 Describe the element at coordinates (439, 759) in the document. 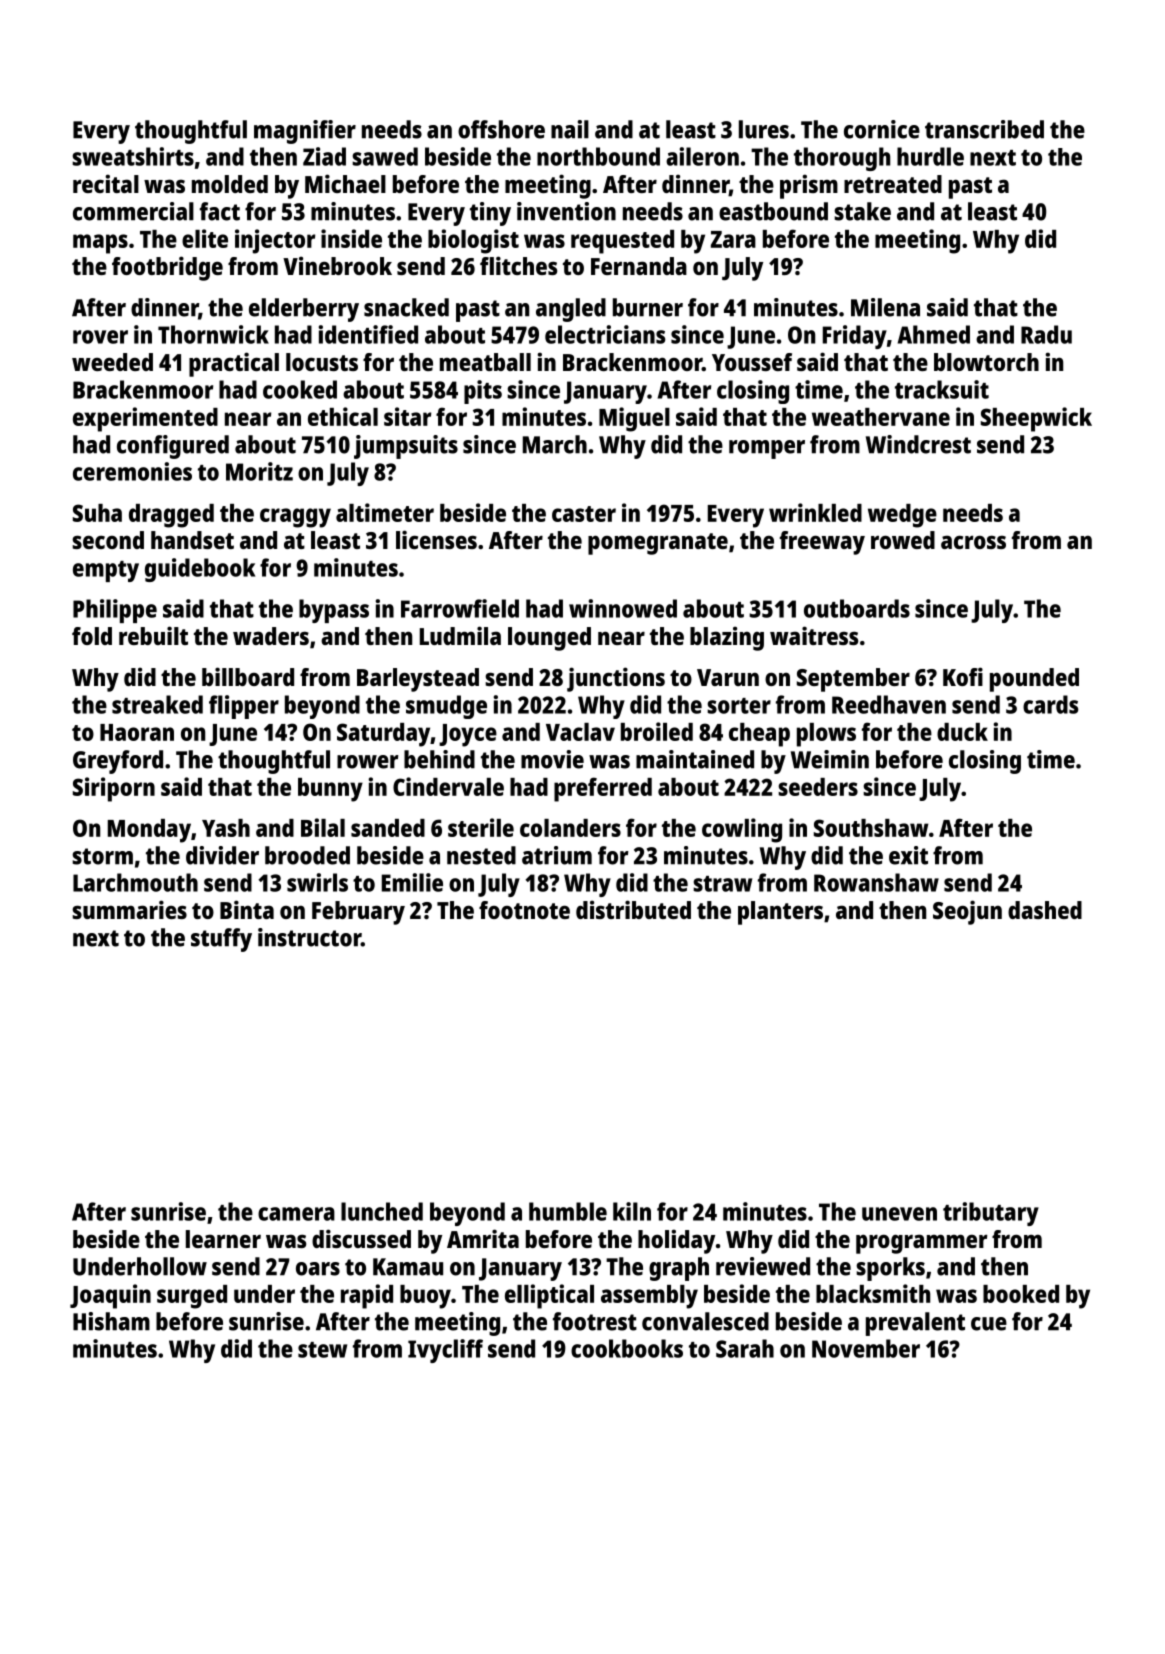

I see `behind` at that location.
